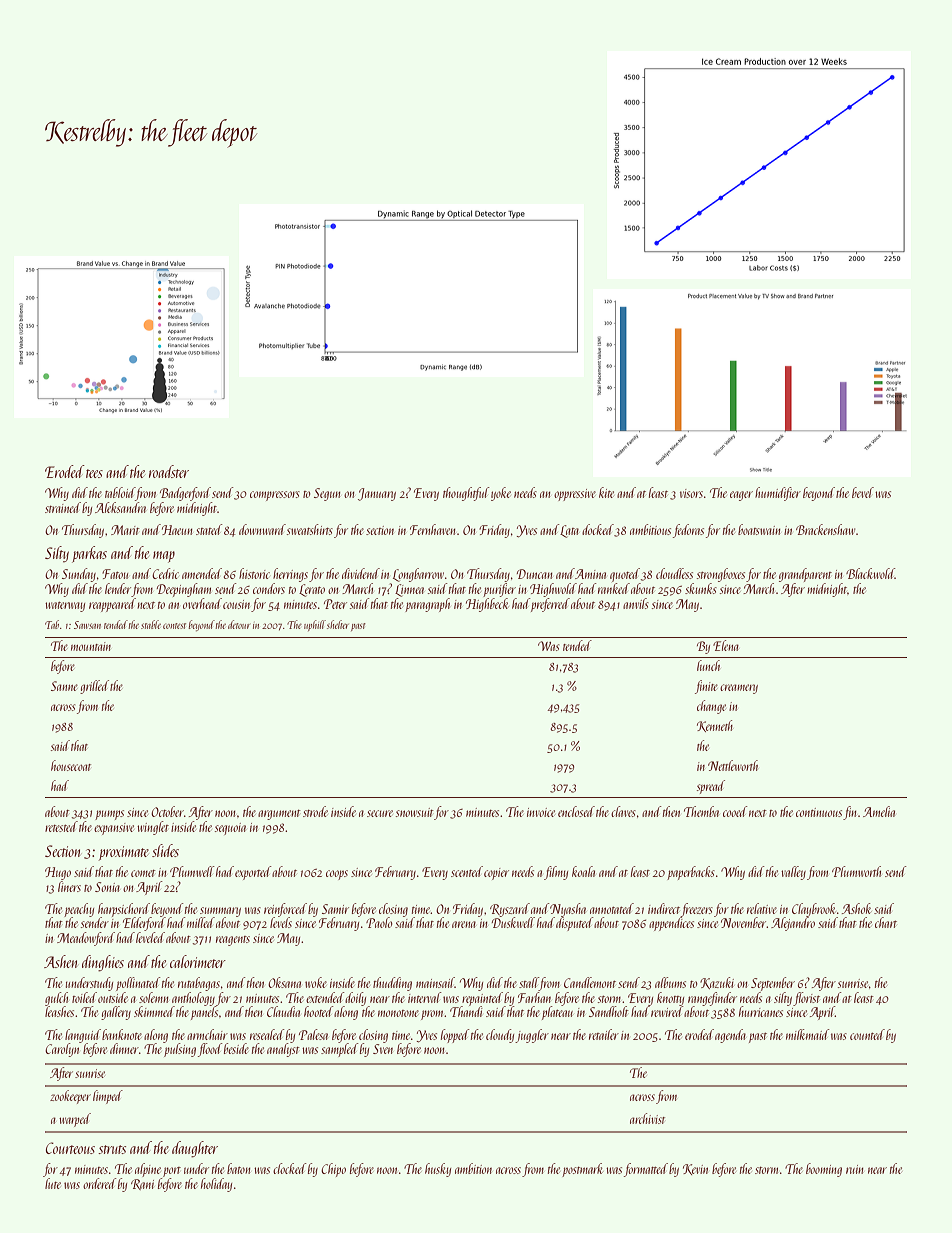 The width and height of the screenshot is (952, 1233). What do you see at coordinates (455, 1036) in the screenshot?
I see `lopped` at bounding box center [455, 1036].
